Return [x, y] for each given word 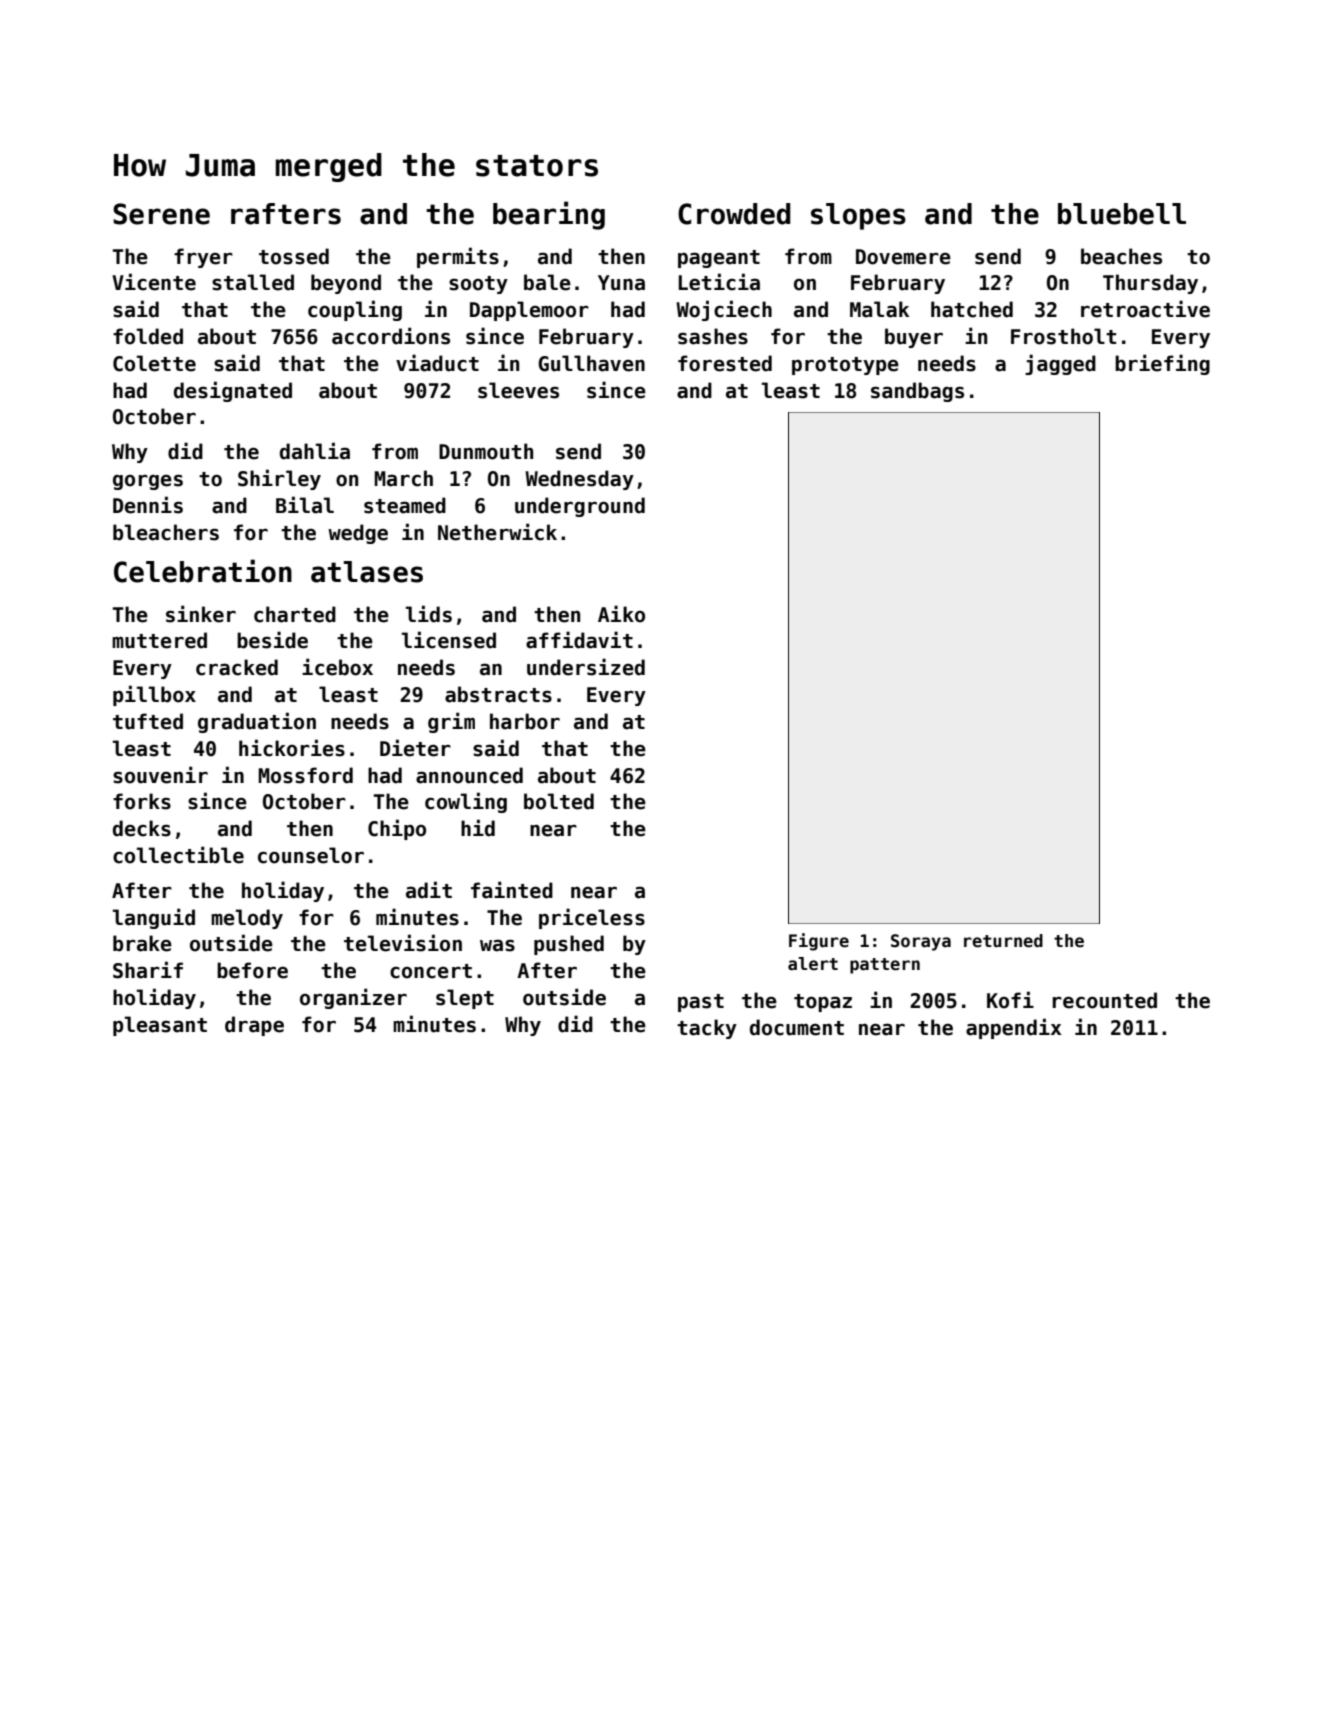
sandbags [917, 392]
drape [254, 1026]
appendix [1014, 1028]
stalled [253, 282]
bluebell [1122, 214]
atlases [367, 572]
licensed [449, 640]
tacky [707, 1029]
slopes [858, 216]
